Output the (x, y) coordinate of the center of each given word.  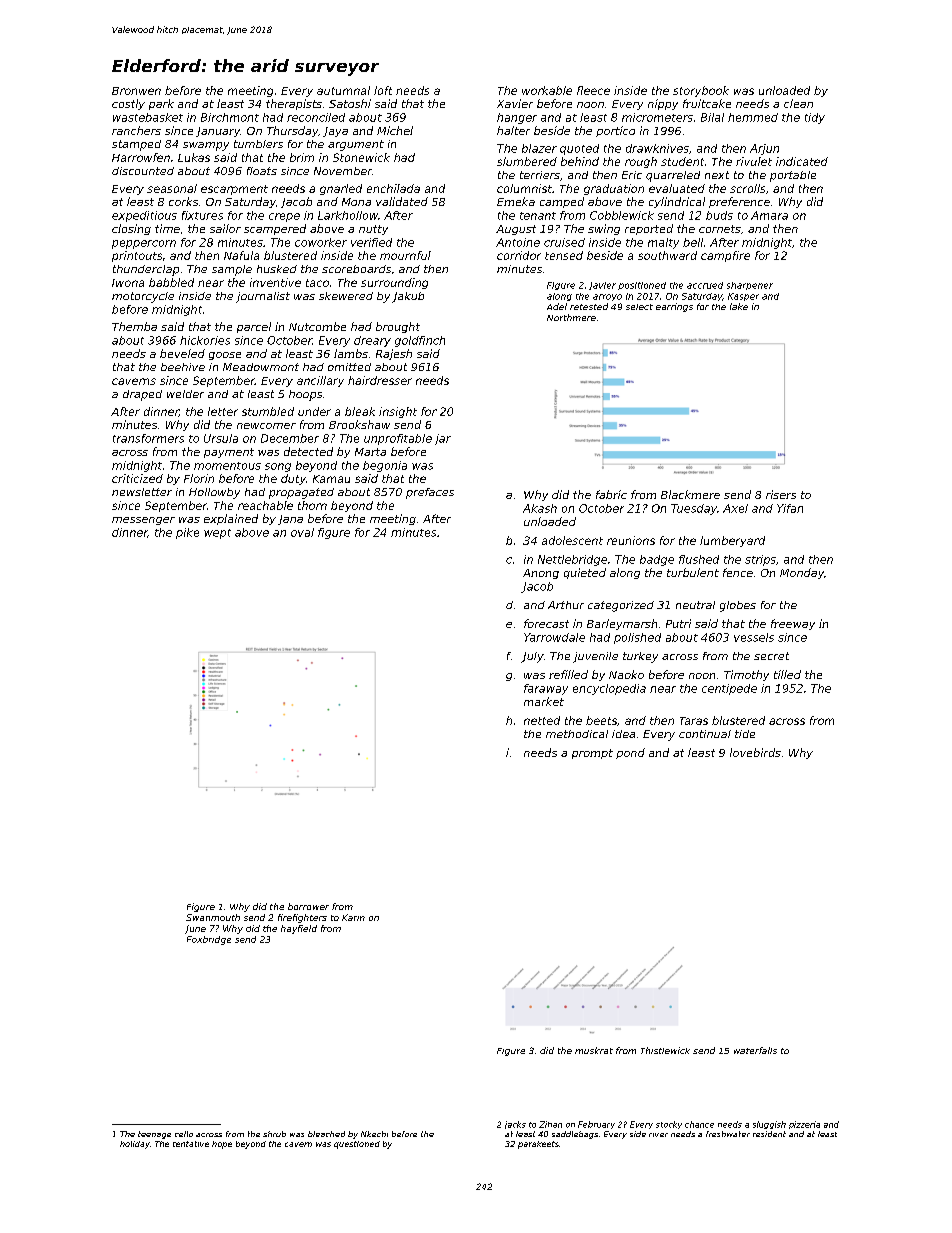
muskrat (594, 1050)
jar (443, 439)
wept (217, 534)
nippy (663, 104)
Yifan (790, 508)
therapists (294, 104)
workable (547, 90)
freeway (793, 624)
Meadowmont (261, 367)
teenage (154, 1135)
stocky (669, 1125)
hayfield (299, 929)
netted (542, 720)
